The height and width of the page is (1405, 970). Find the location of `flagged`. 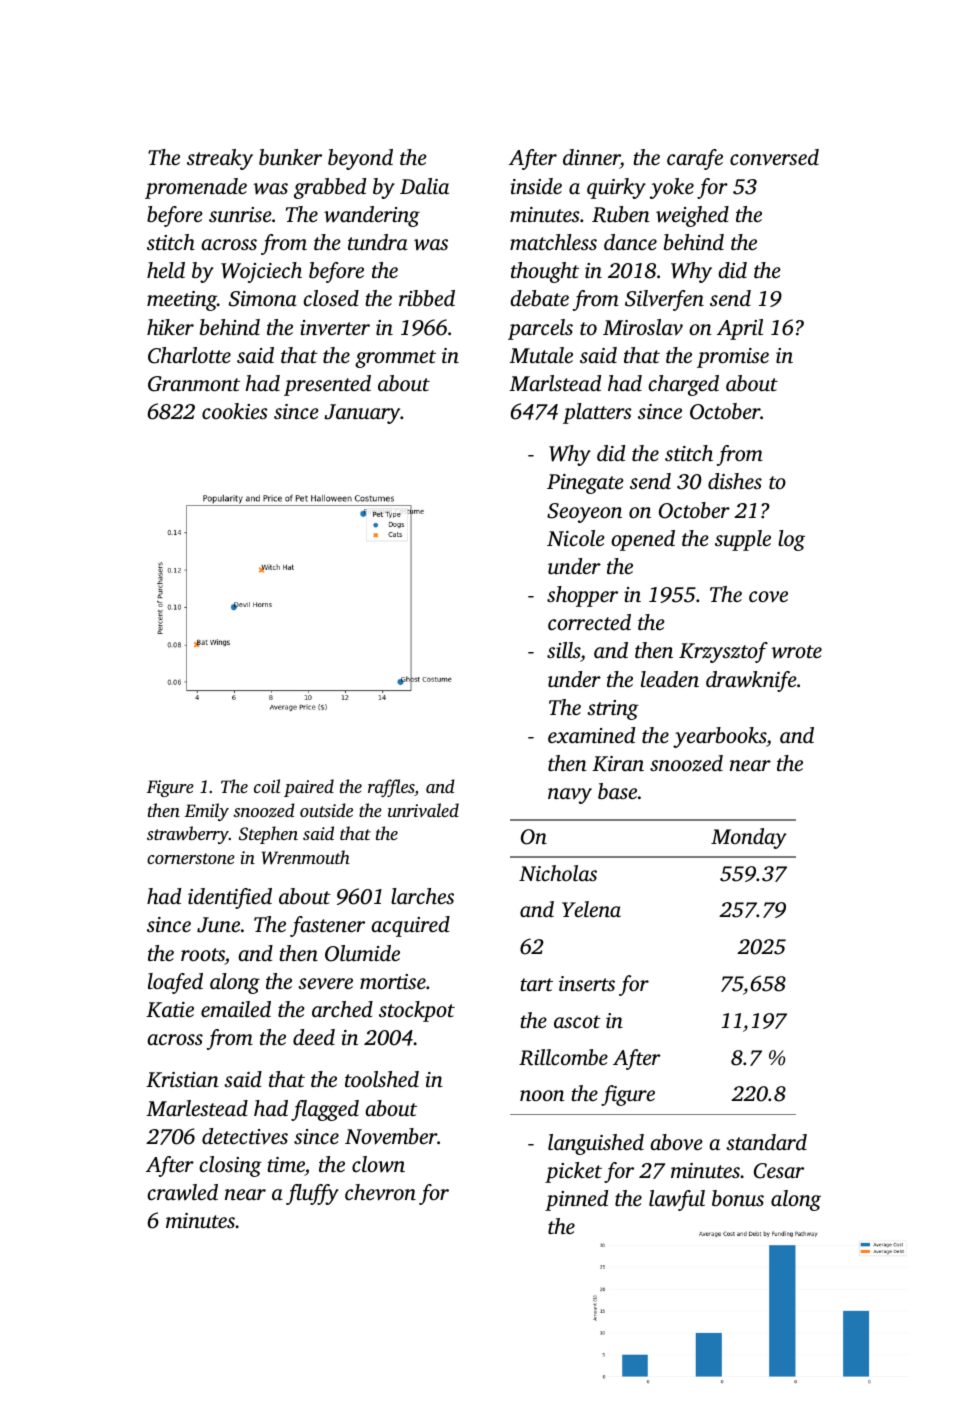

flagged is located at coordinates (325, 1110).
